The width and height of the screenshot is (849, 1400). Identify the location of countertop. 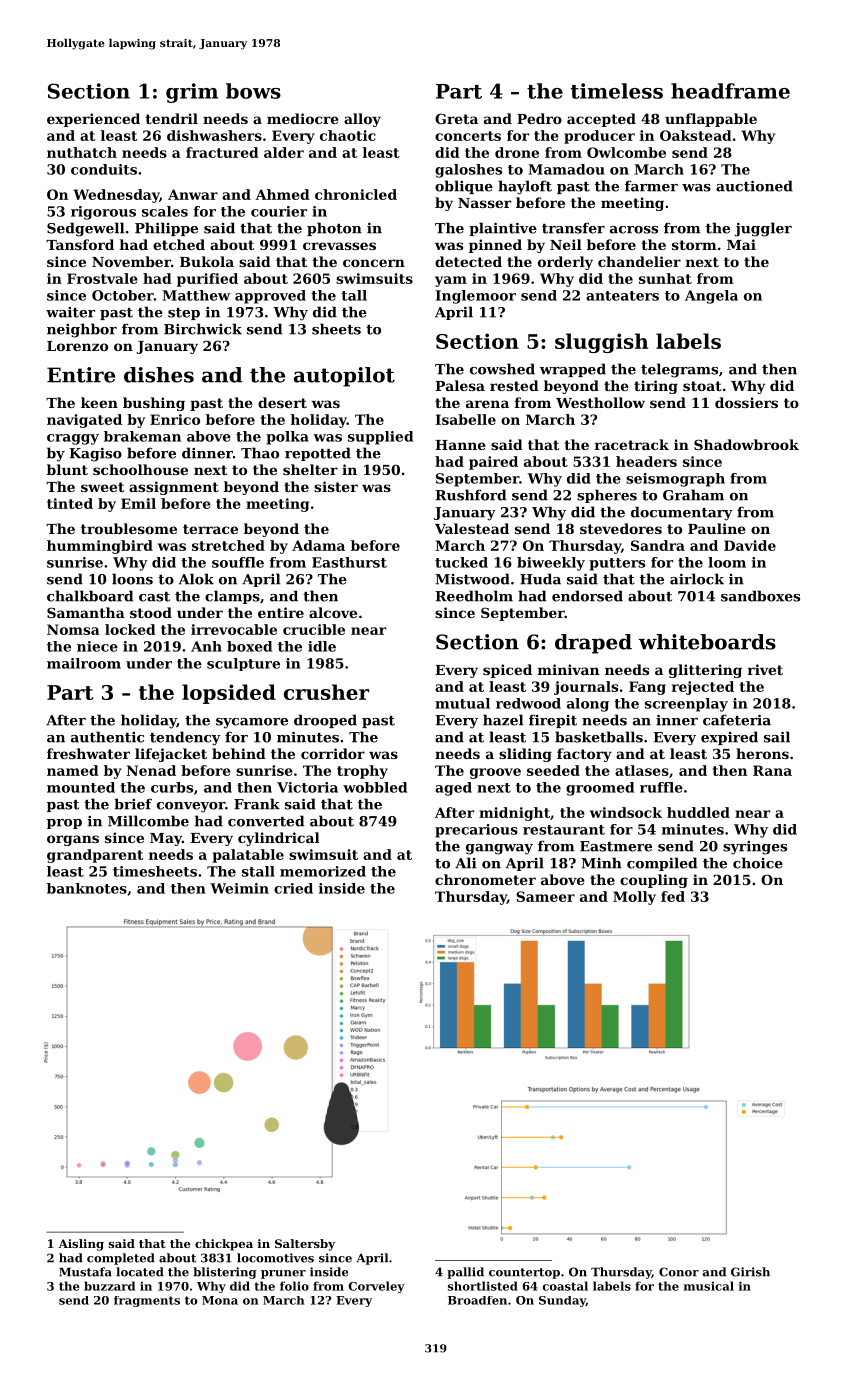
(524, 1273).
